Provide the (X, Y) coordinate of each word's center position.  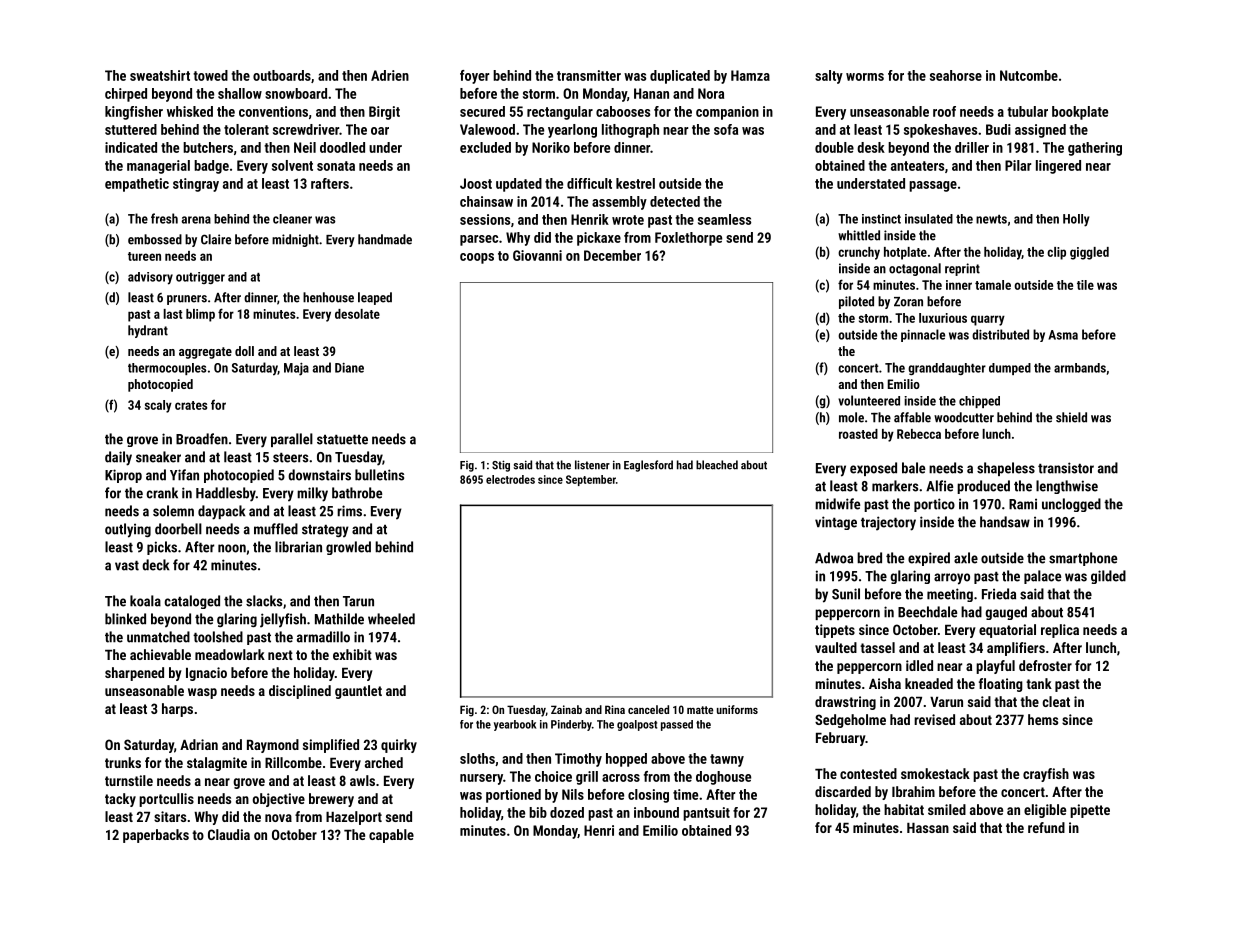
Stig (501, 466)
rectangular (560, 113)
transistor (1066, 468)
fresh (164, 218)
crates (191, 405)
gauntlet (358, 692)
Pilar (1018, 165)
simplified (331, 746)
